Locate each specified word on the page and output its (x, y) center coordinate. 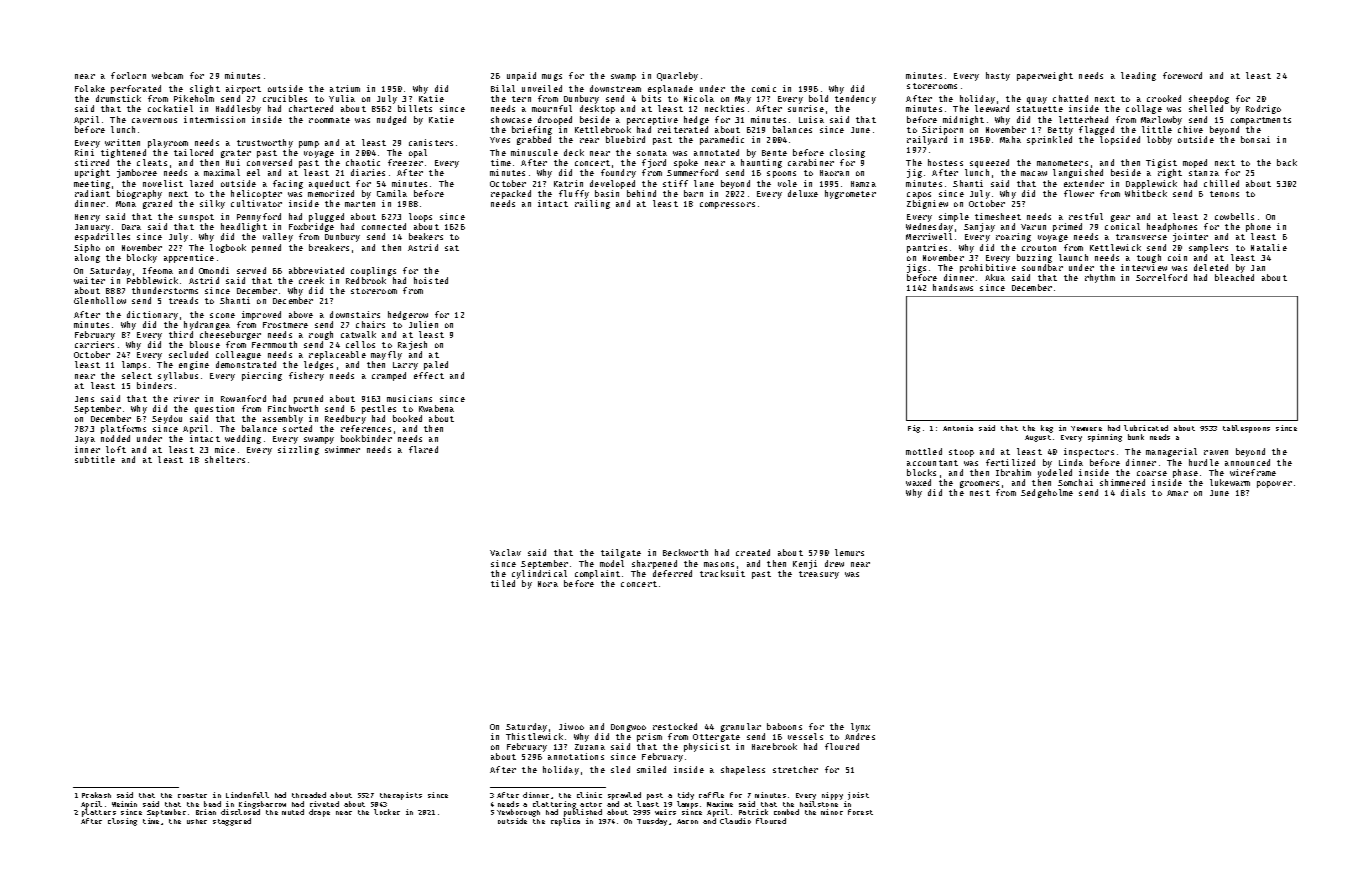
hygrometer (850, 194)
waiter (89, 280)
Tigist (1161, 163)
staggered (232, 822)
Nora (548, 584)
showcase (511, 119)
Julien (423, 324)
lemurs (849, 552)
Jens (84, 399)
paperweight (1045, 76)
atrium (345, 88)
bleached (1234, 277)
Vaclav (505, 552)
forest (860, 812)
